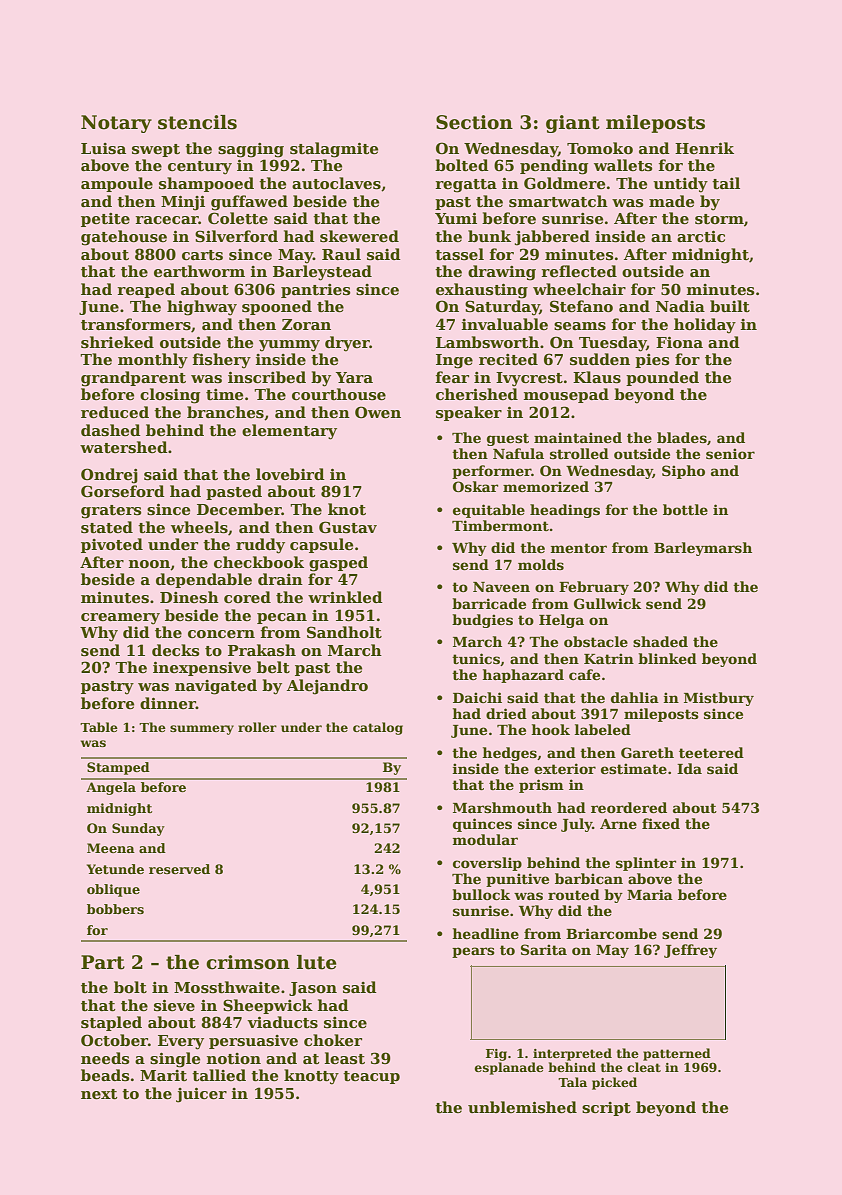  I want to click on hedges, so click(509, 754).
